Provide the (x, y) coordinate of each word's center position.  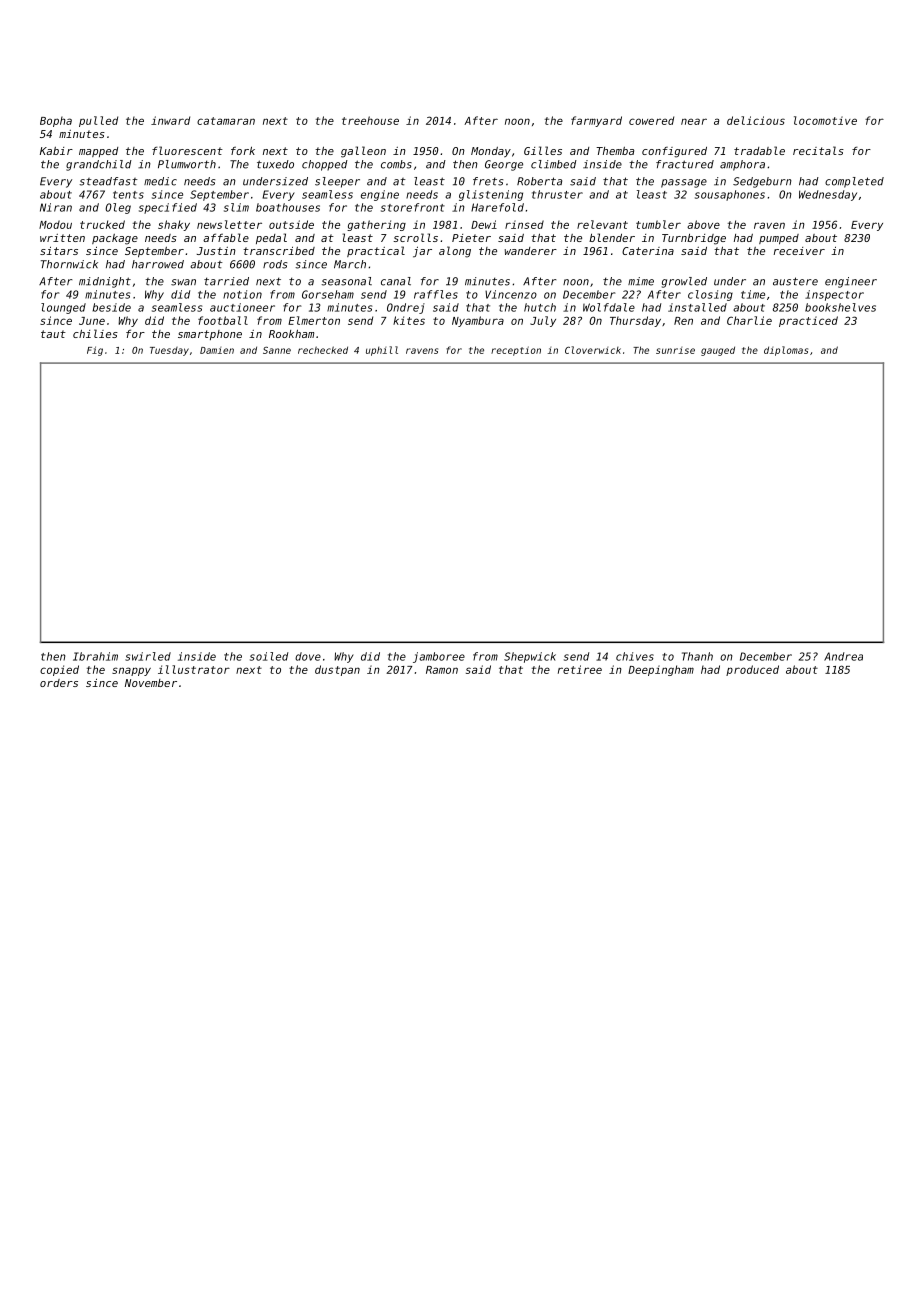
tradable (759, 150)
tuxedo (275, 164)
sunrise (675, 350)
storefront (413, 207)
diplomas (786, 351)
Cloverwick (593, 350)
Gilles (543, 150)
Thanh (697, 656)
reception (516, 351)
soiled (269, 656)
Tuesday (169, 351)
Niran (56, 207)
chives (635, 656)
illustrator (194, 669)
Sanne (277, 350)
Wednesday (828, 195)
